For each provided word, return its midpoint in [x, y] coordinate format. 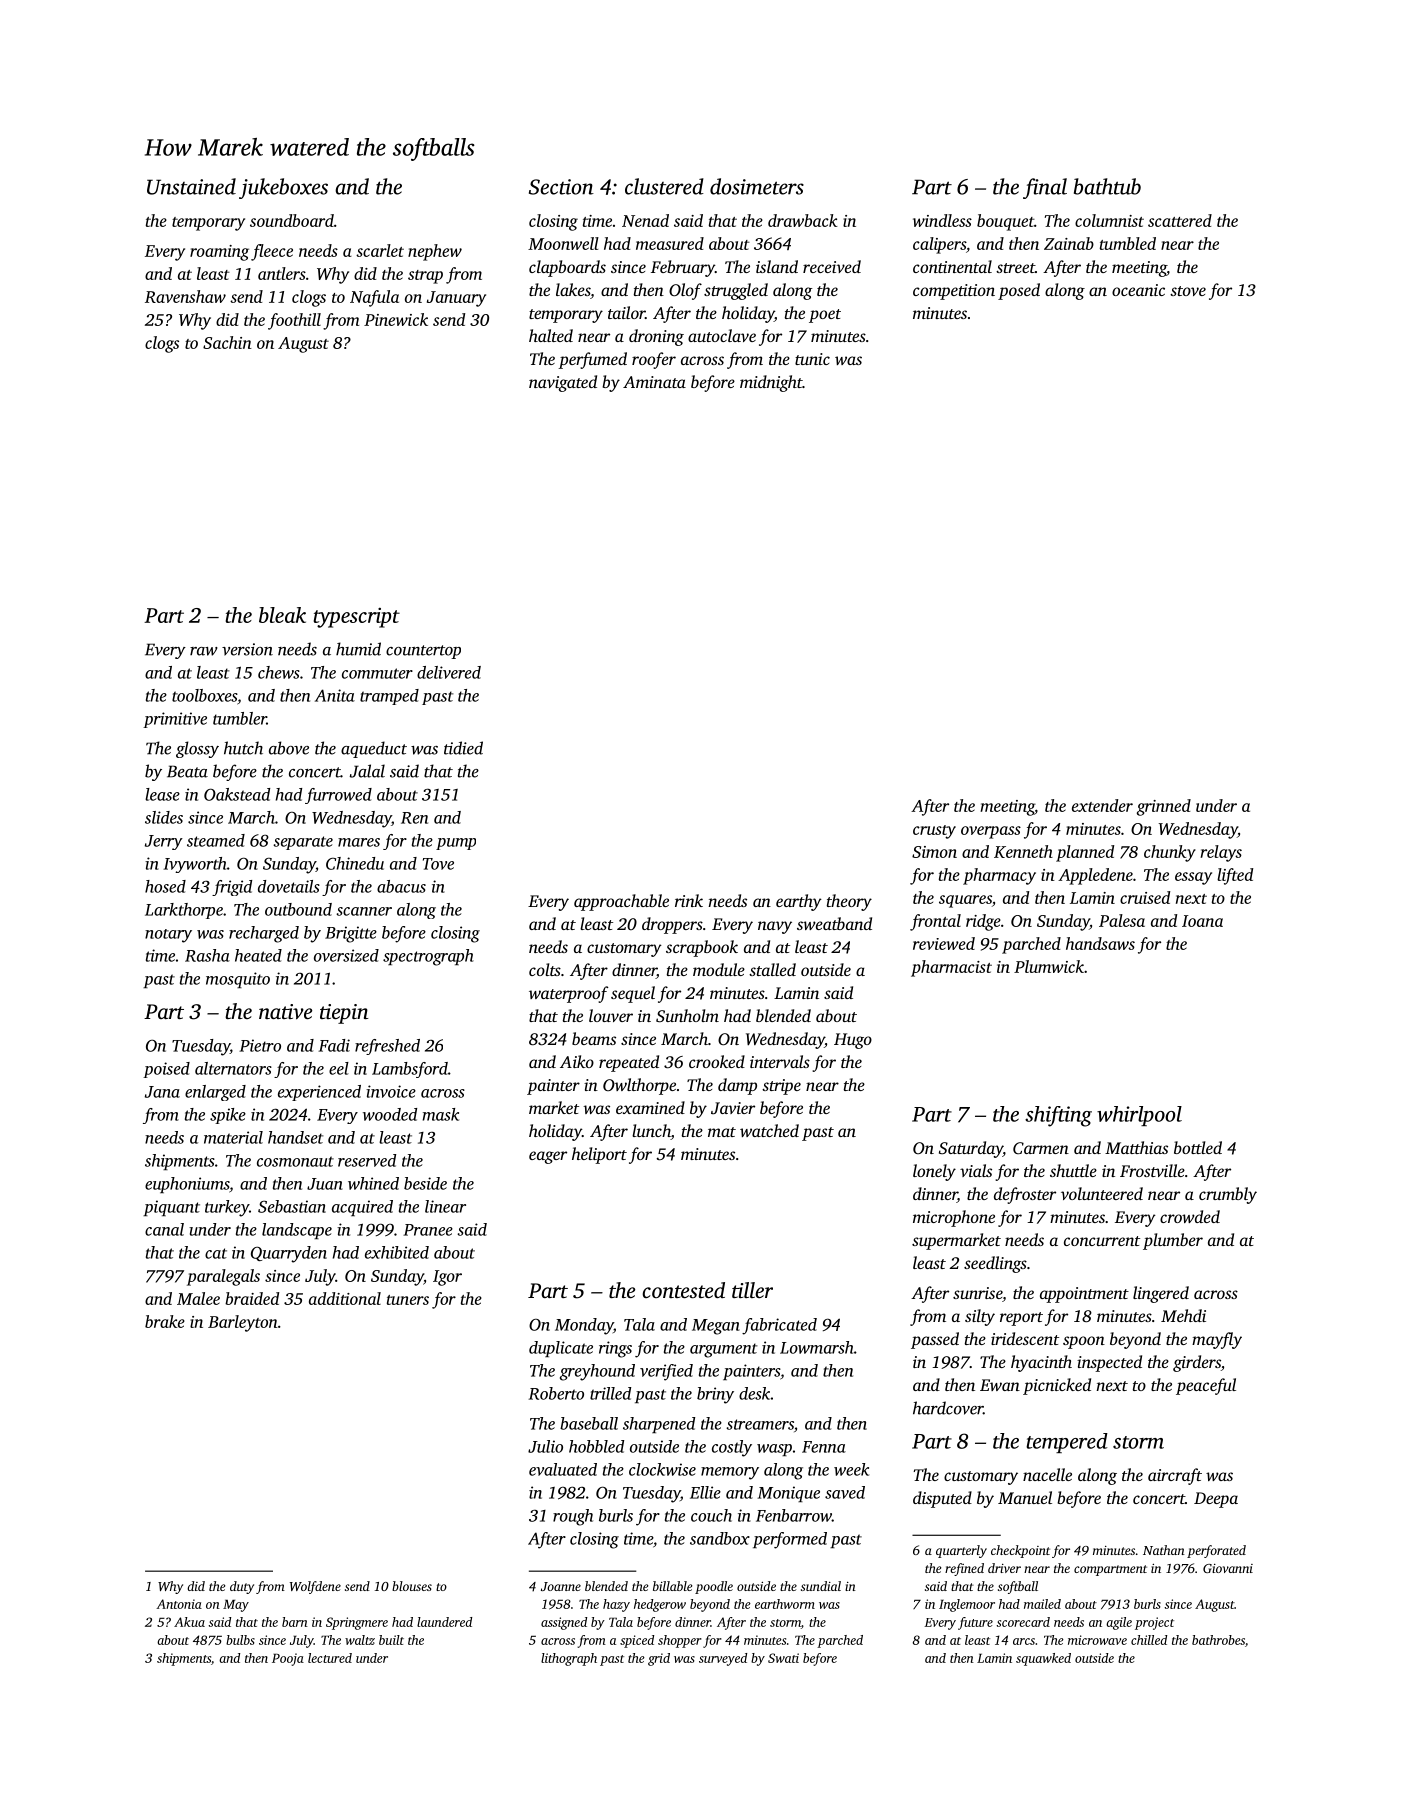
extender [1102, 805]
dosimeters [757, 186]
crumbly [1228, 1195]
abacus [401, 886]
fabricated [779, 1326]
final [1045, 188]
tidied [463, 748]
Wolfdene [315, 1587]
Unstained [191, 186]
